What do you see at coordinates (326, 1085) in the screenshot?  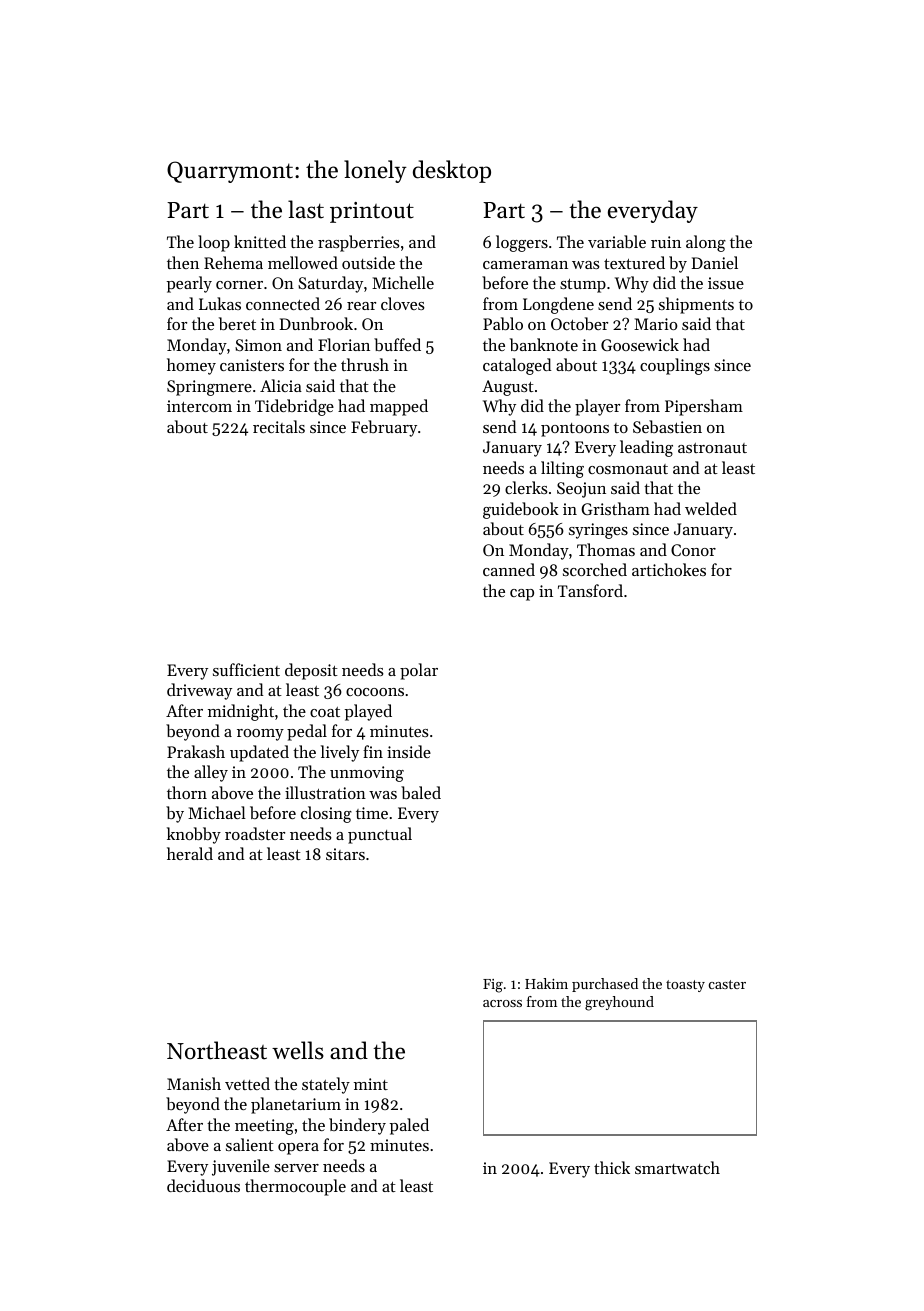 I see `stately` at bounding box center [326, 1085].
